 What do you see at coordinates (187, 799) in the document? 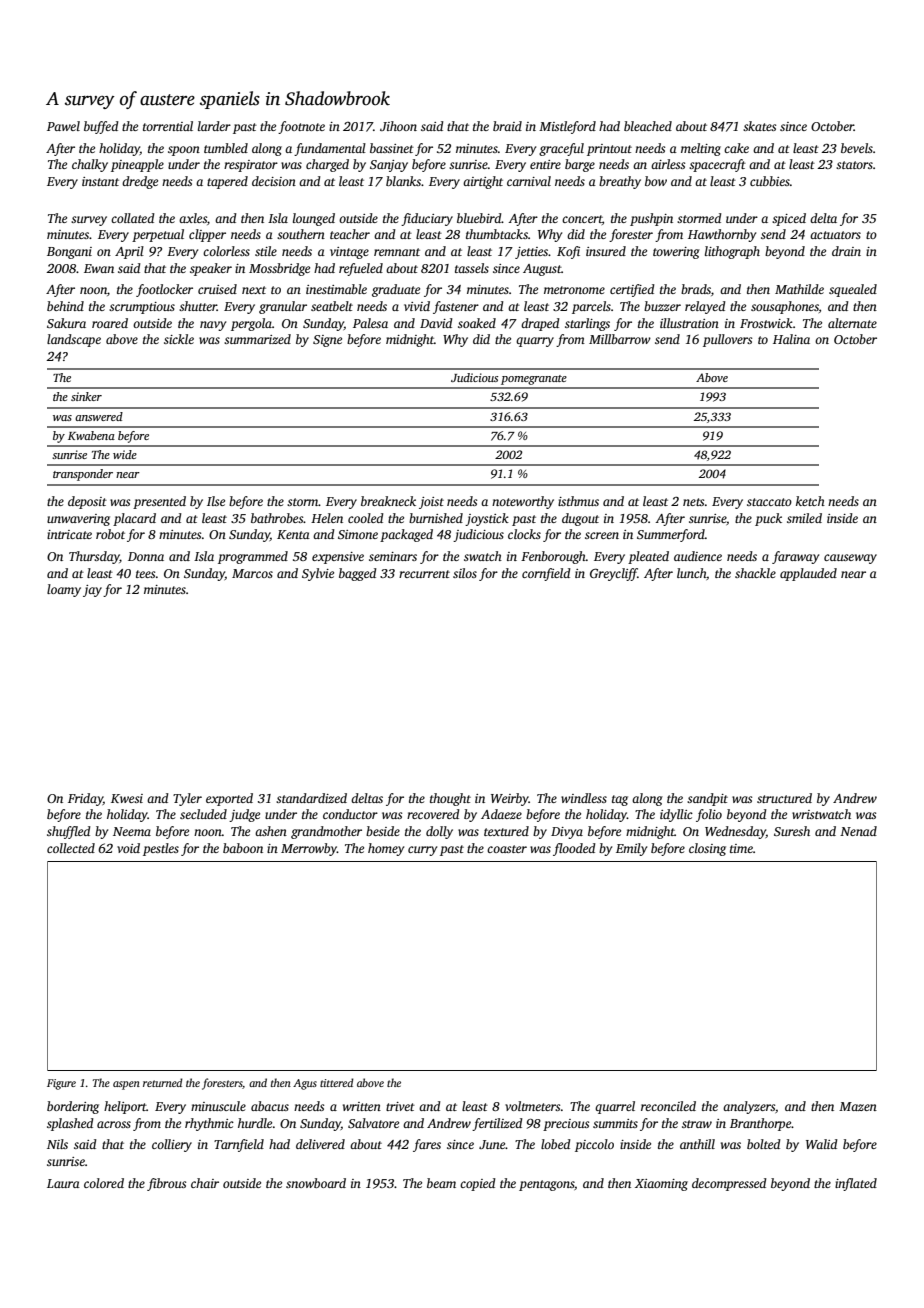
I see `Tyler` at bounding box center [187, 799].
